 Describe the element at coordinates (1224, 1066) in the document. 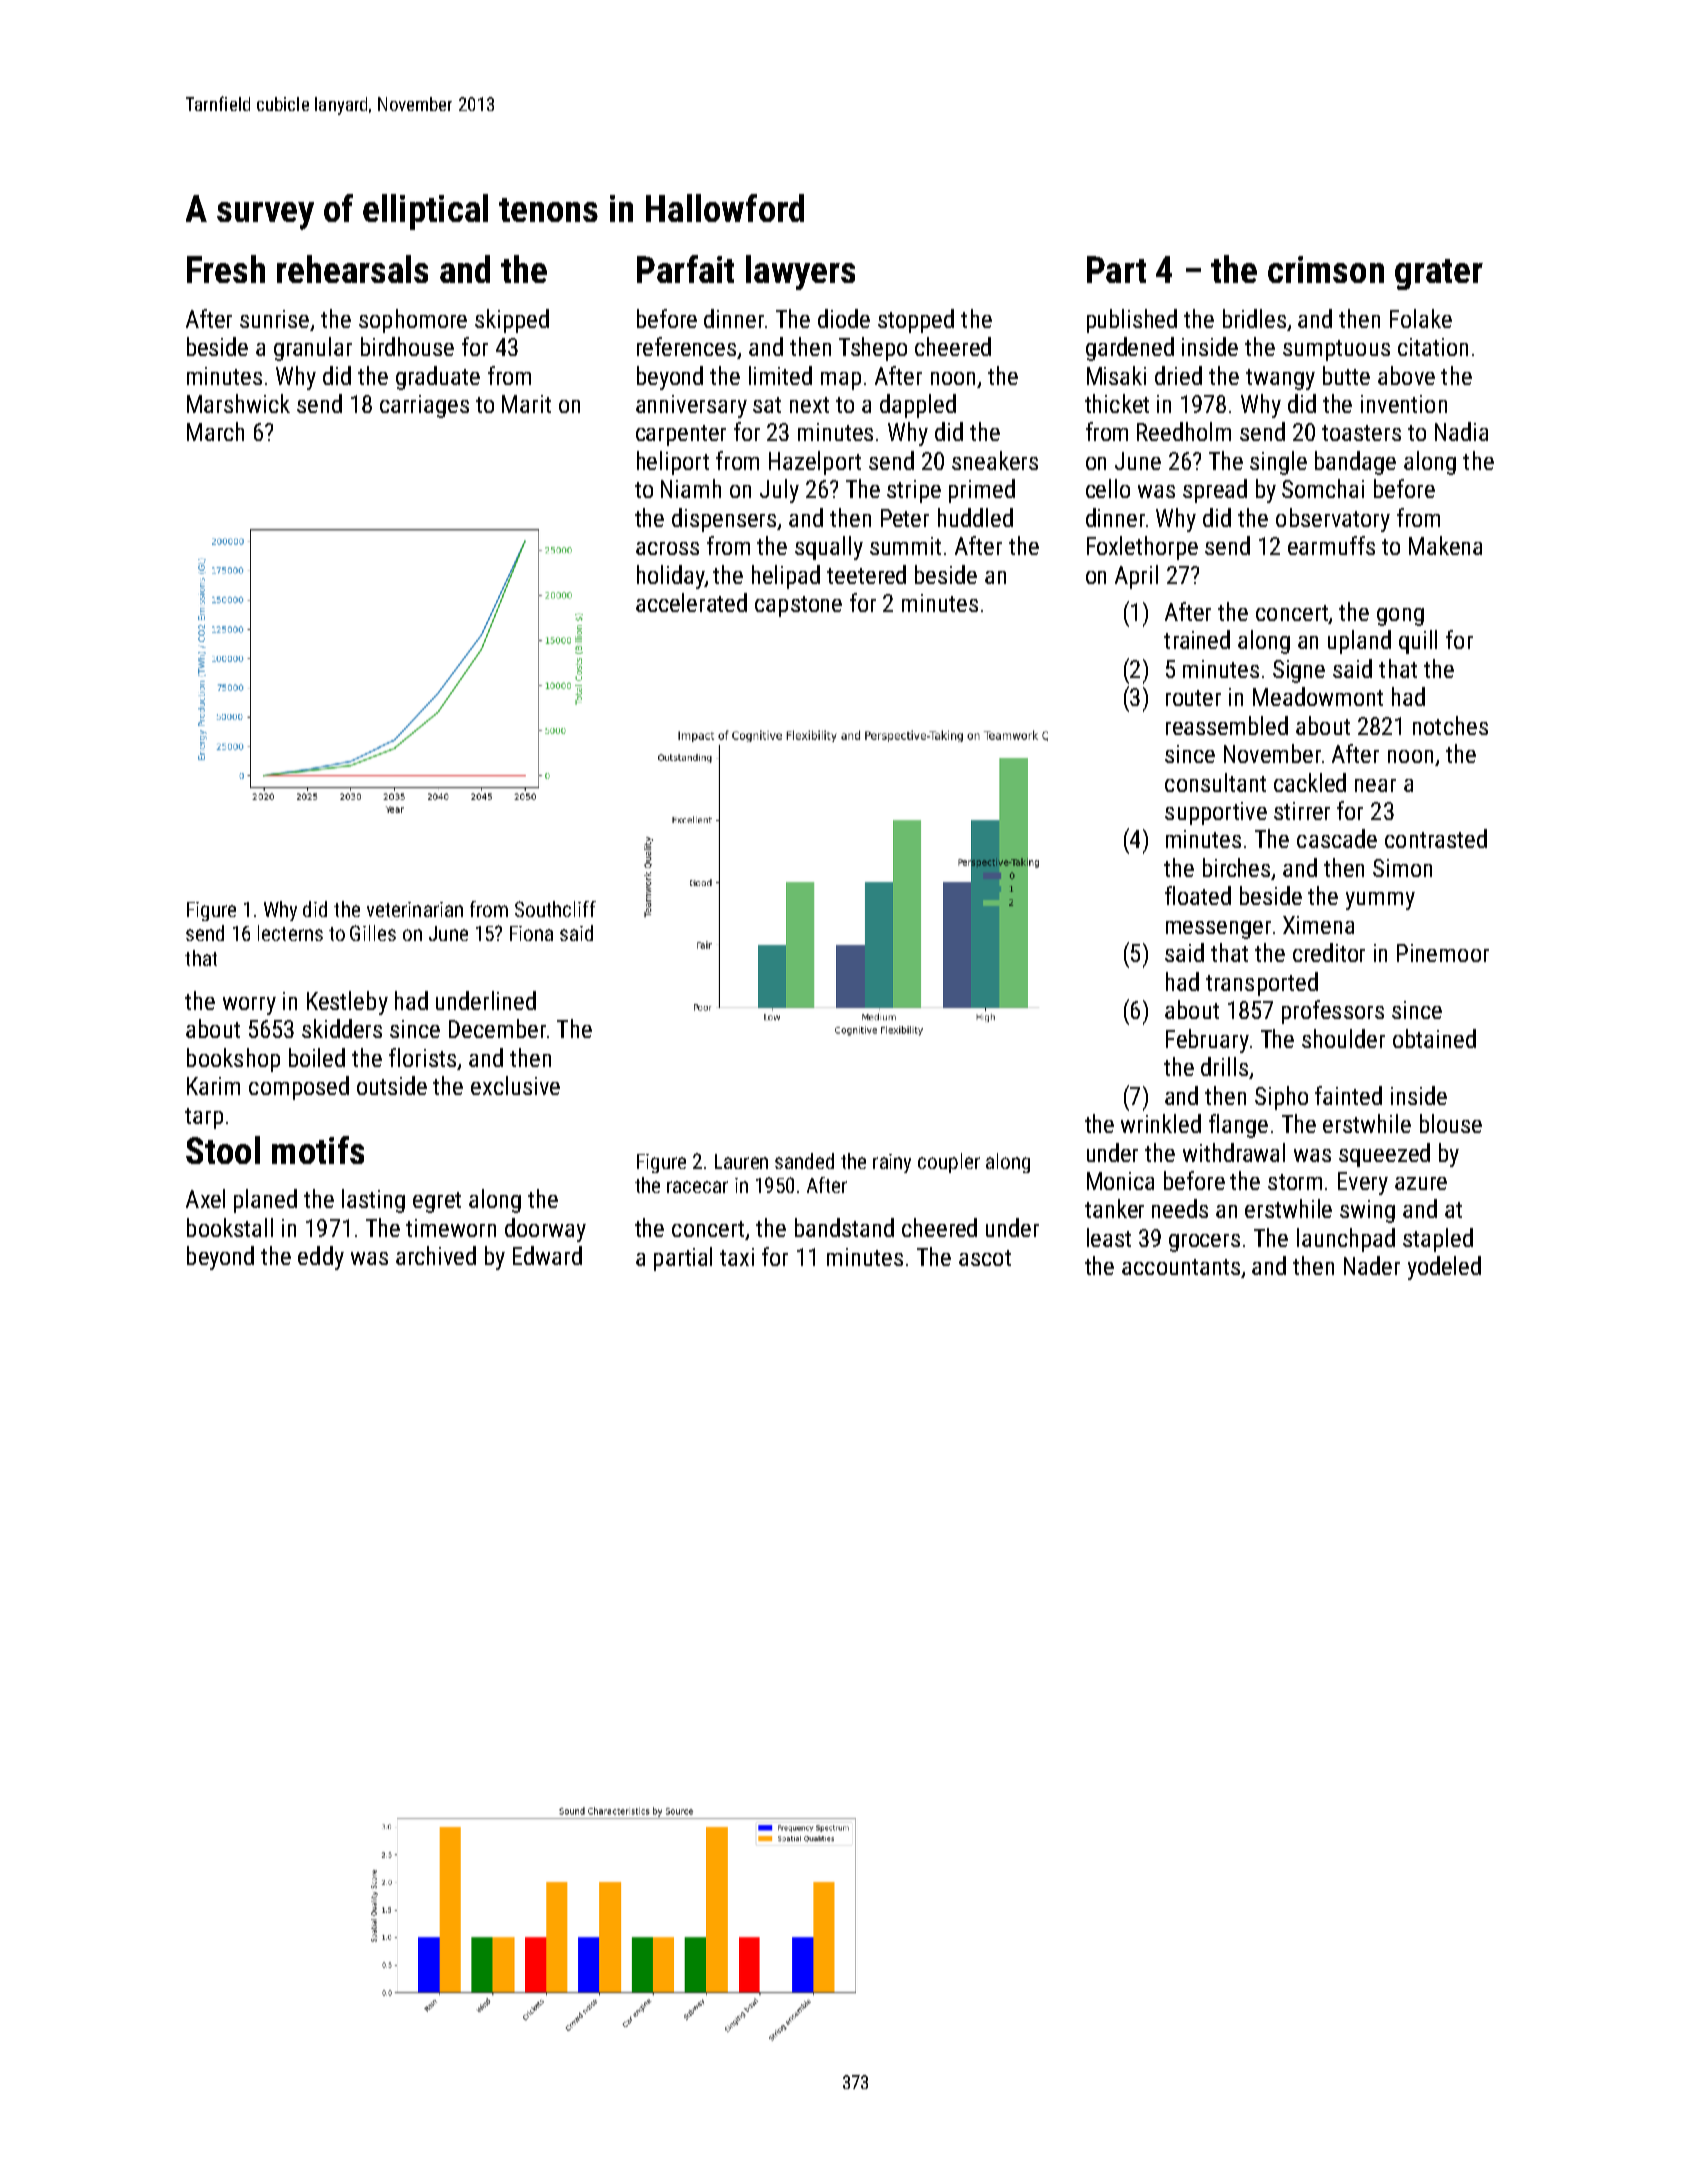

I see `drills` at that location.
